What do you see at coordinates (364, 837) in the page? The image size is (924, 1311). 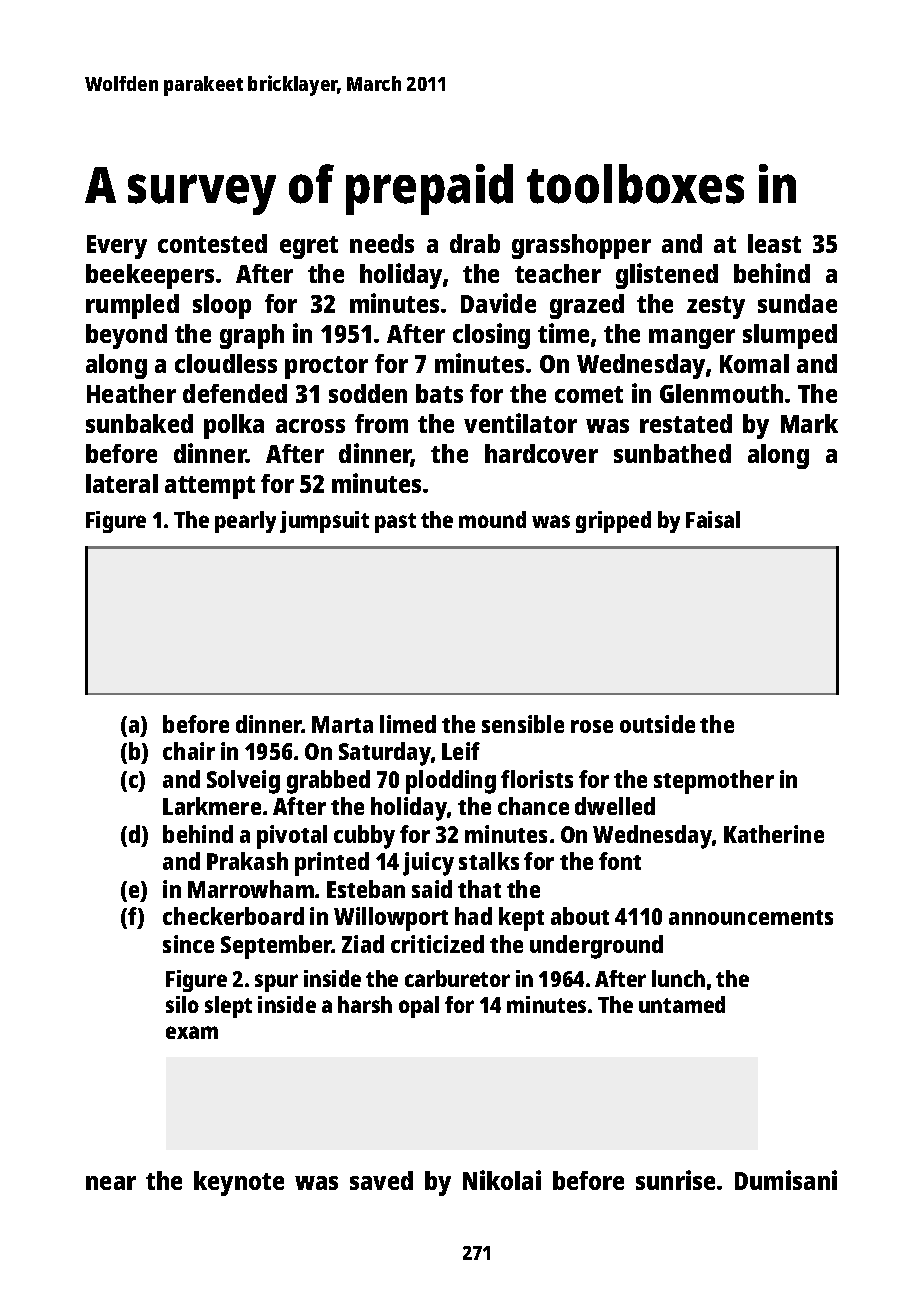 I see `cubby` at bounding box center [364, 837].
